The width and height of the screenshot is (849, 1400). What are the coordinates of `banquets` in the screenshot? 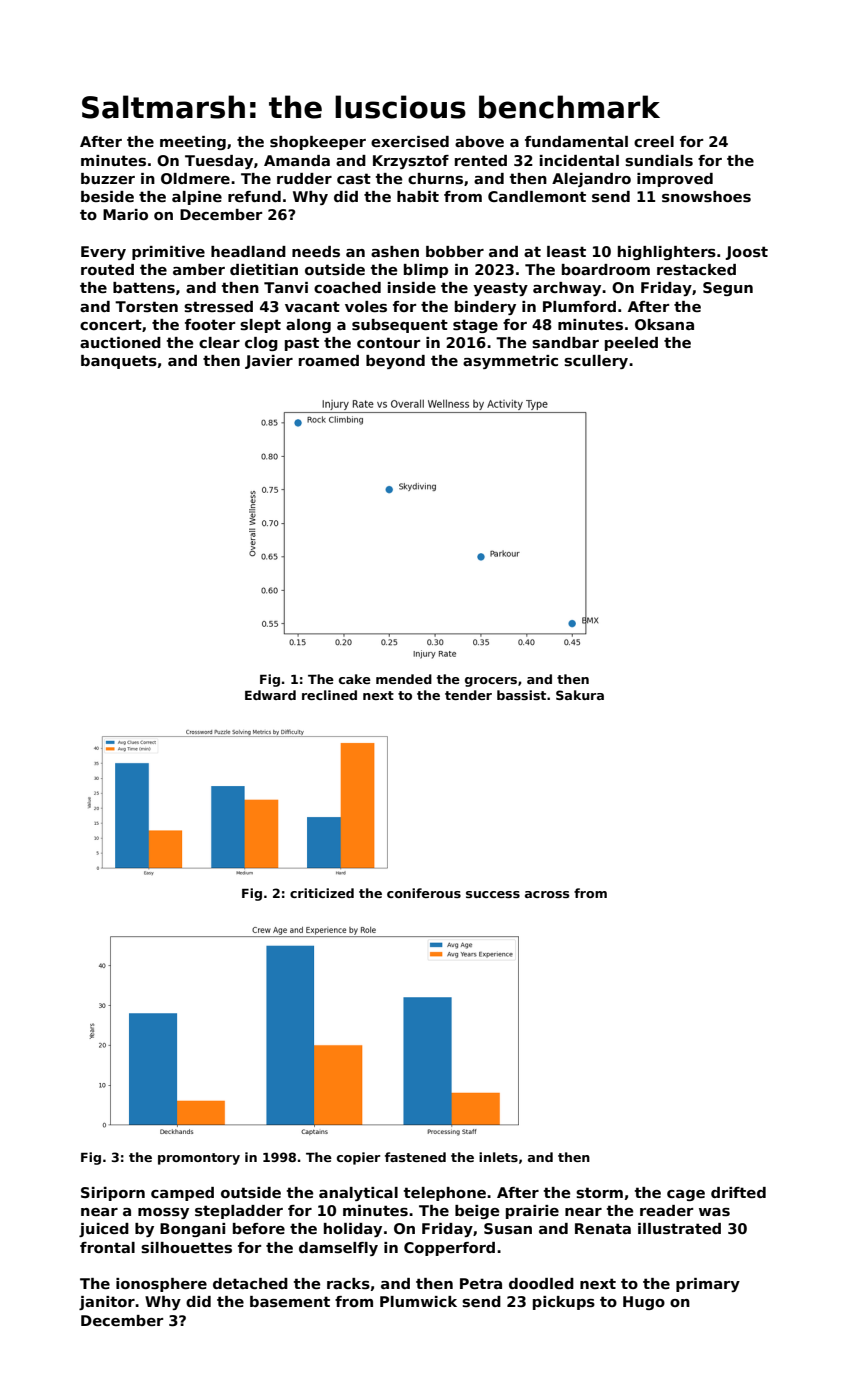 It's located at (119, 362).
